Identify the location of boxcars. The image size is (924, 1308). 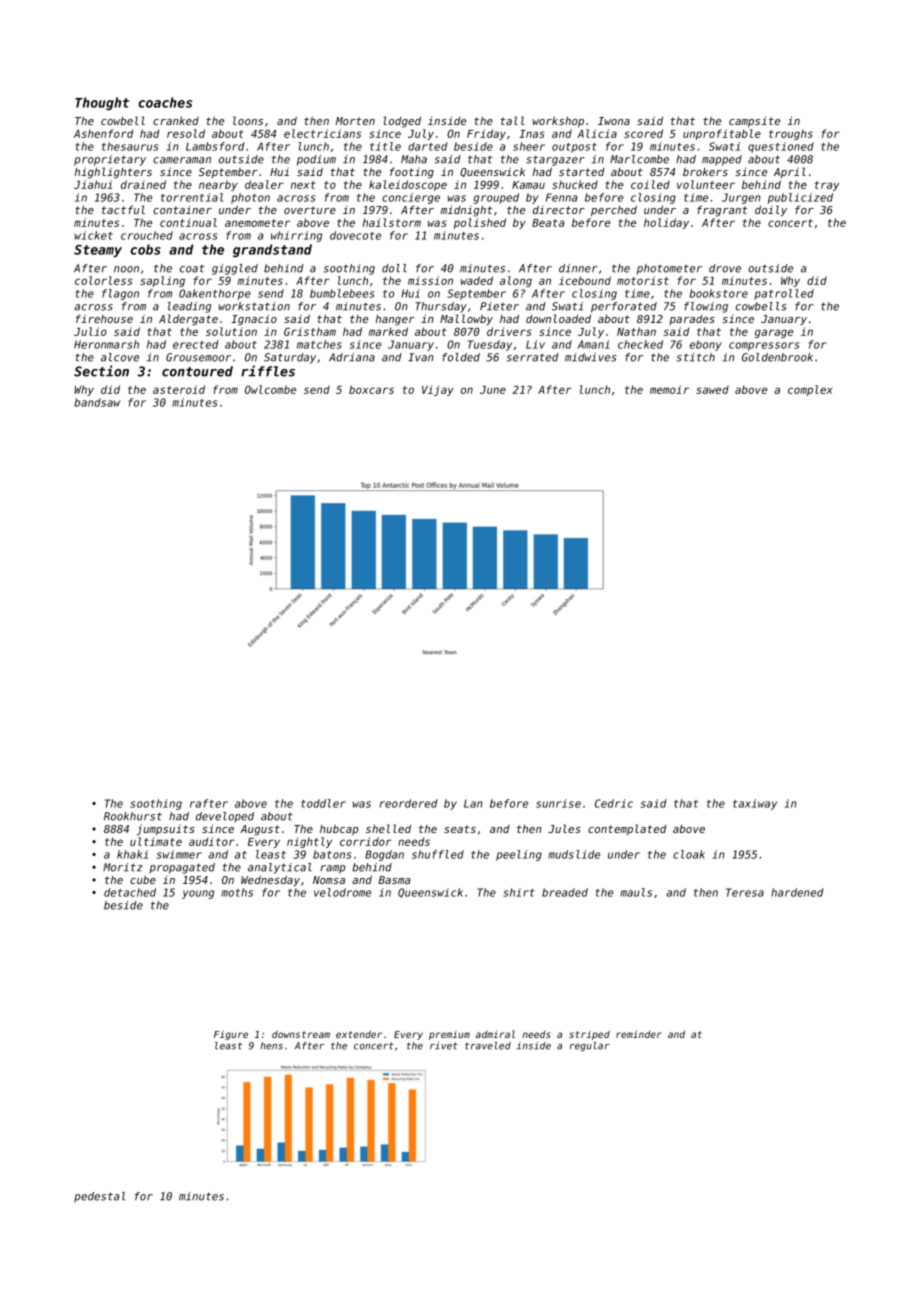
(371, 389).
